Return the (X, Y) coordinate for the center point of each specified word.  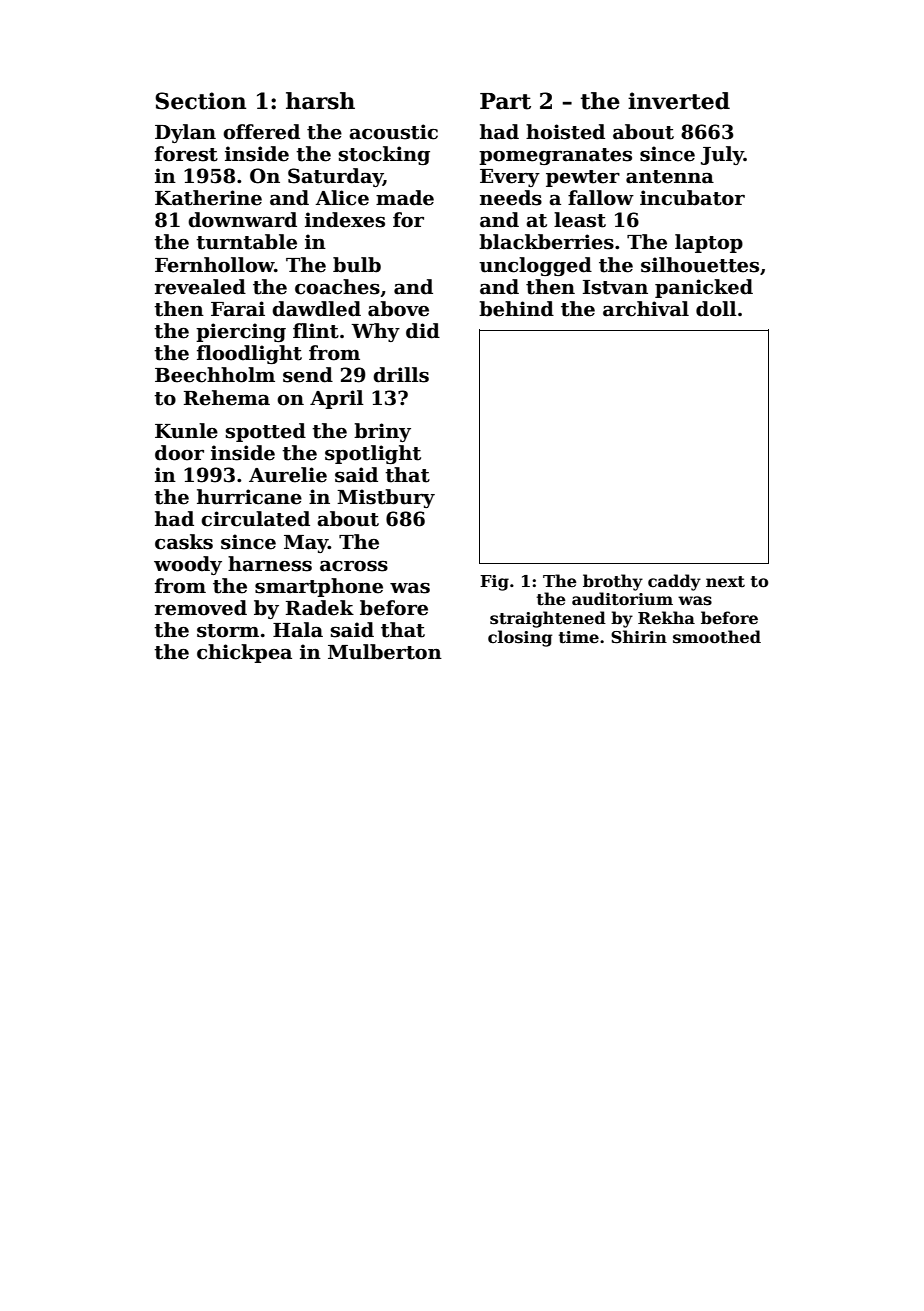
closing (520, 638)
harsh (320, 101)
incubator (692, 198)
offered (261, 132)
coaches (337, 287)
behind (516, 309)
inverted (679, 101)
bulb (357, 265)
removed (201, 608)
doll (716, 309)
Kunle (186, 431)
